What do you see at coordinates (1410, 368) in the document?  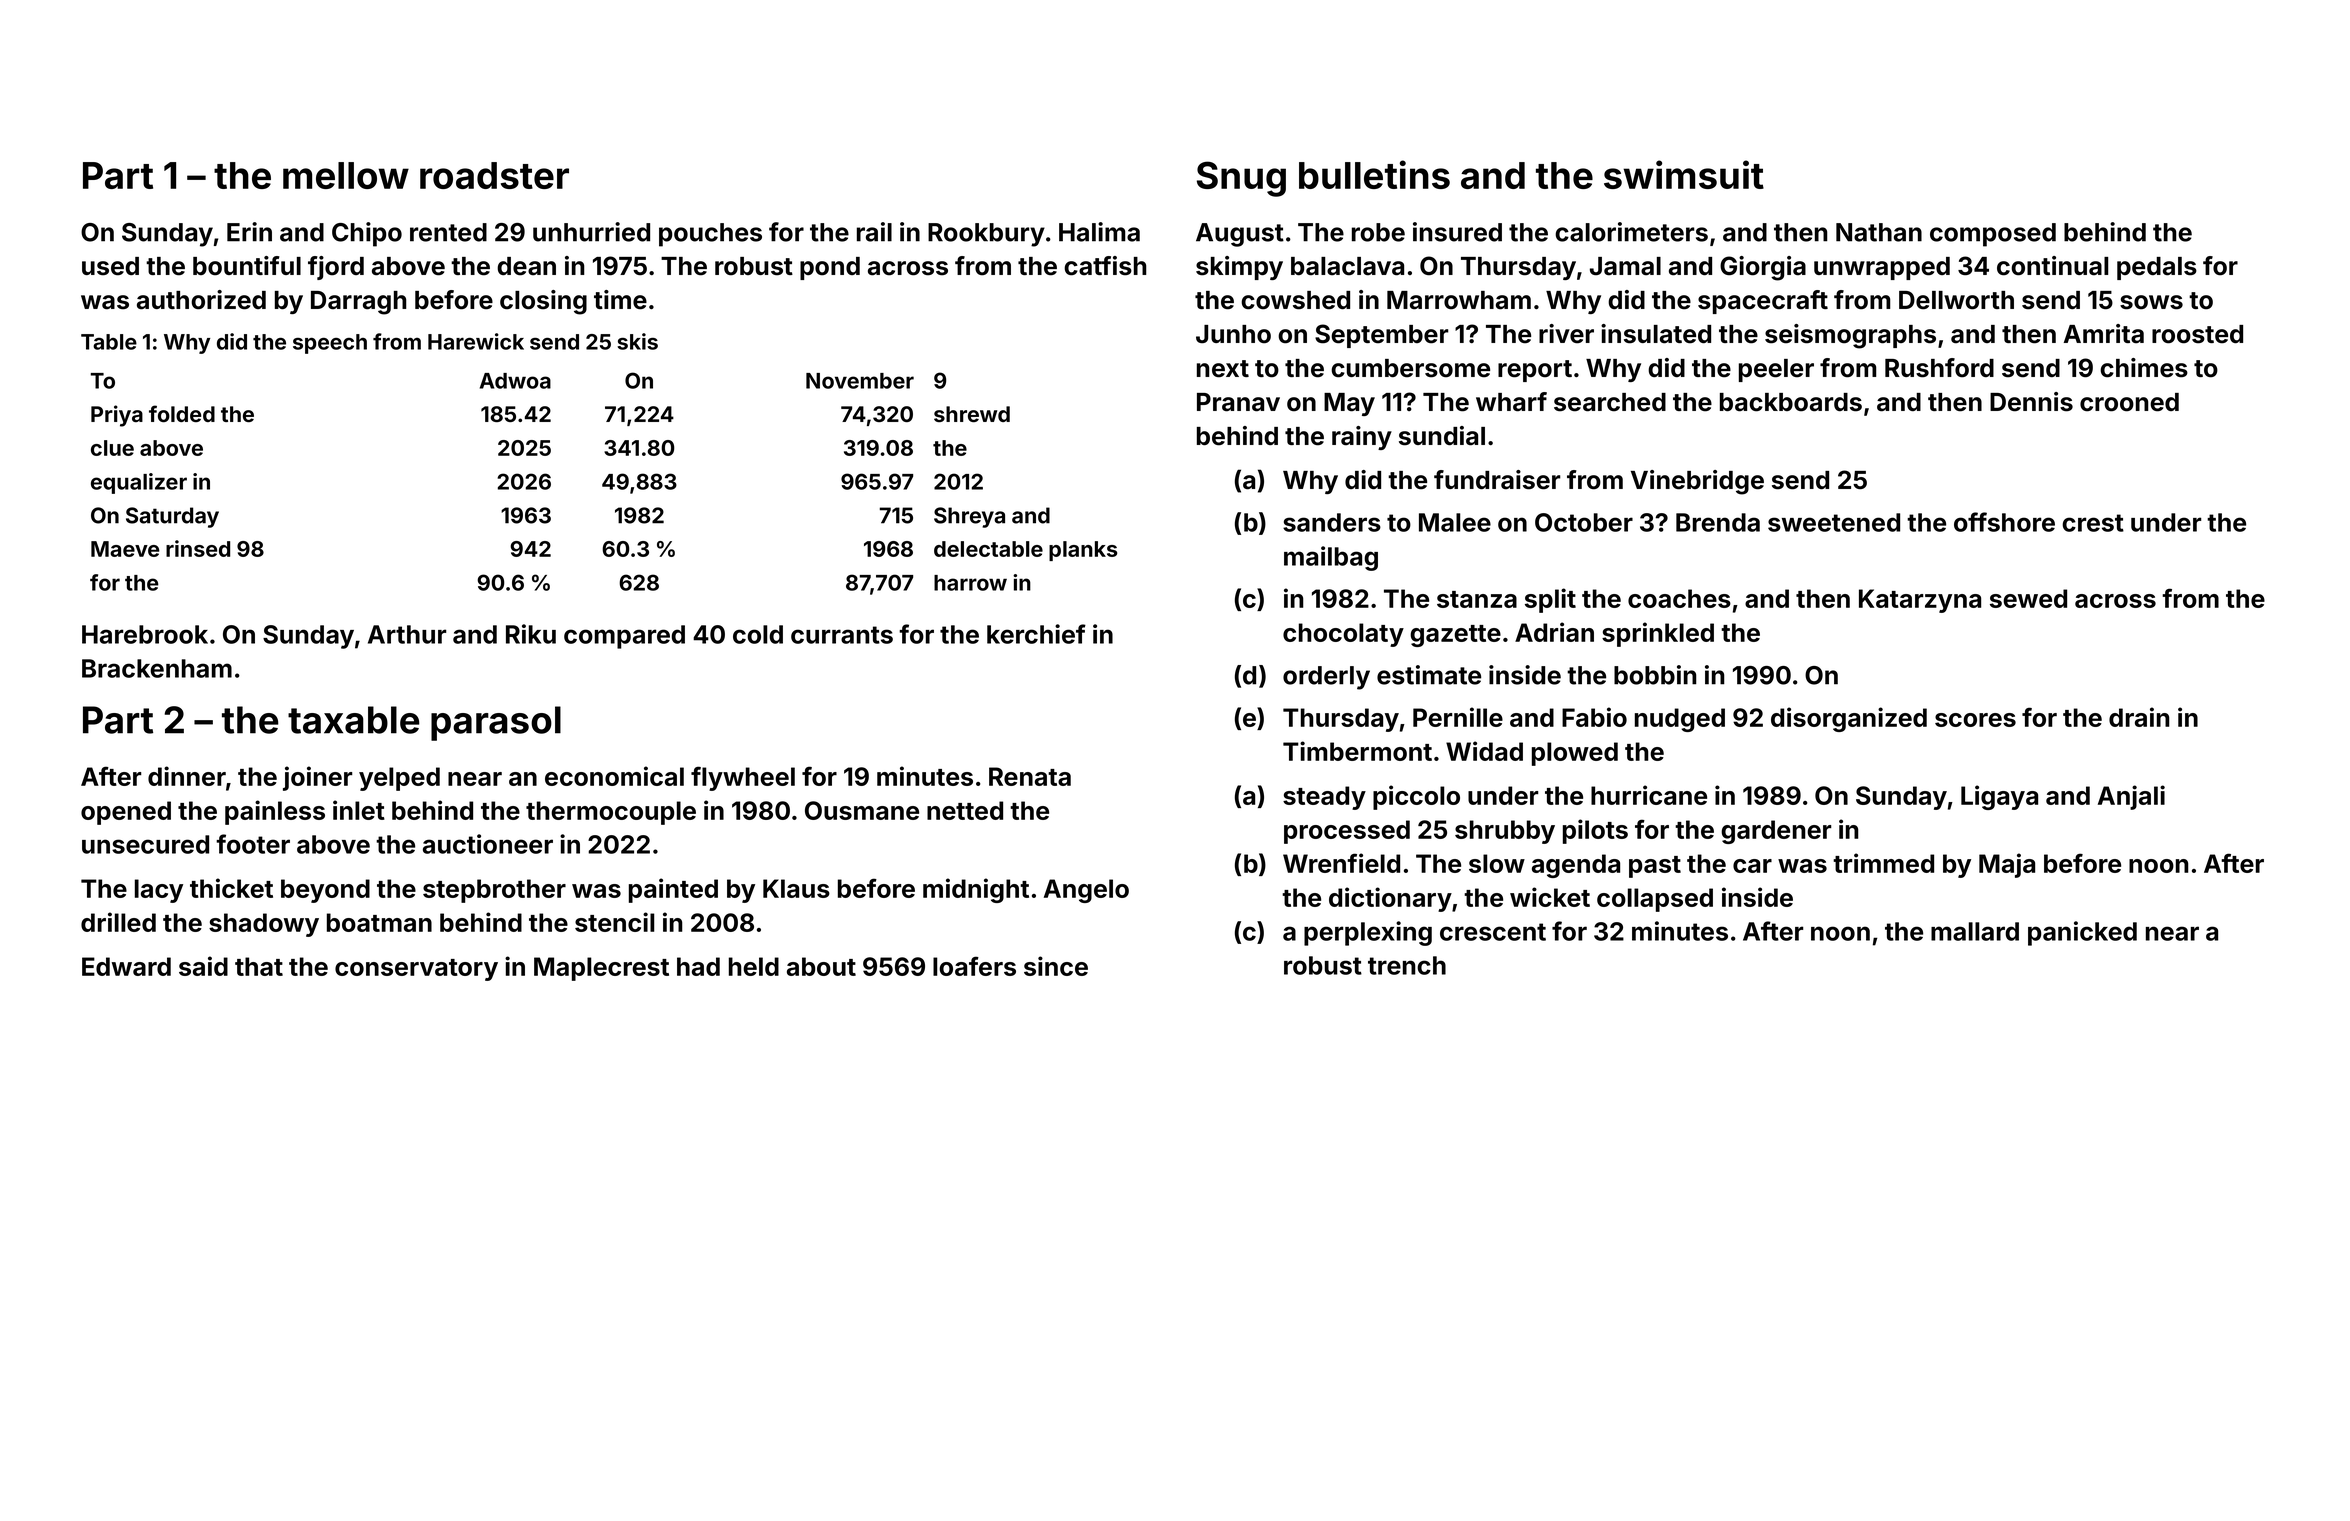 I see `cumbersome` at bounding box center [1410, 368].
